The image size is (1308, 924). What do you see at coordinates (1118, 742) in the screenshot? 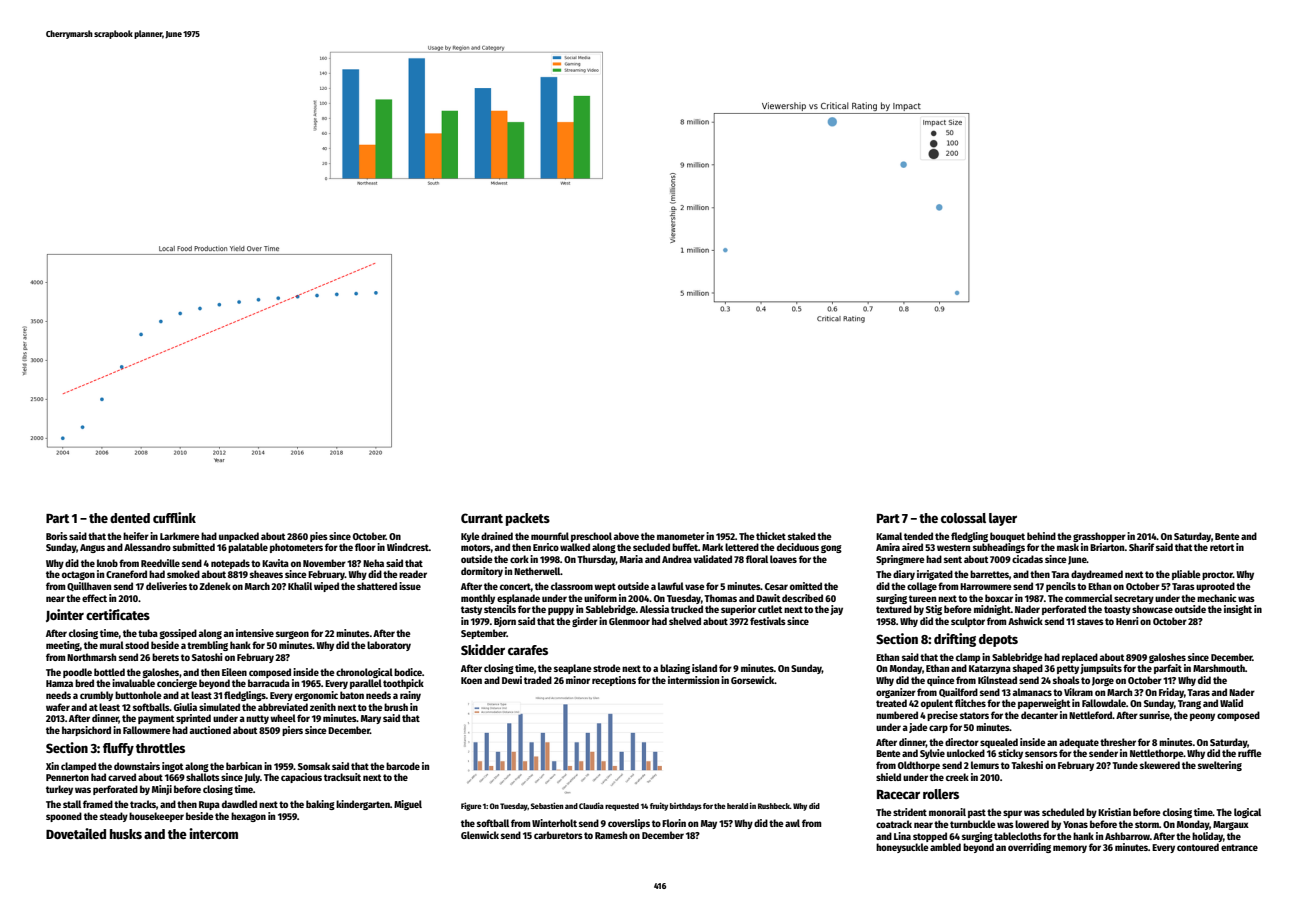
I see `thresher` at bounding box center [1118, 742].
